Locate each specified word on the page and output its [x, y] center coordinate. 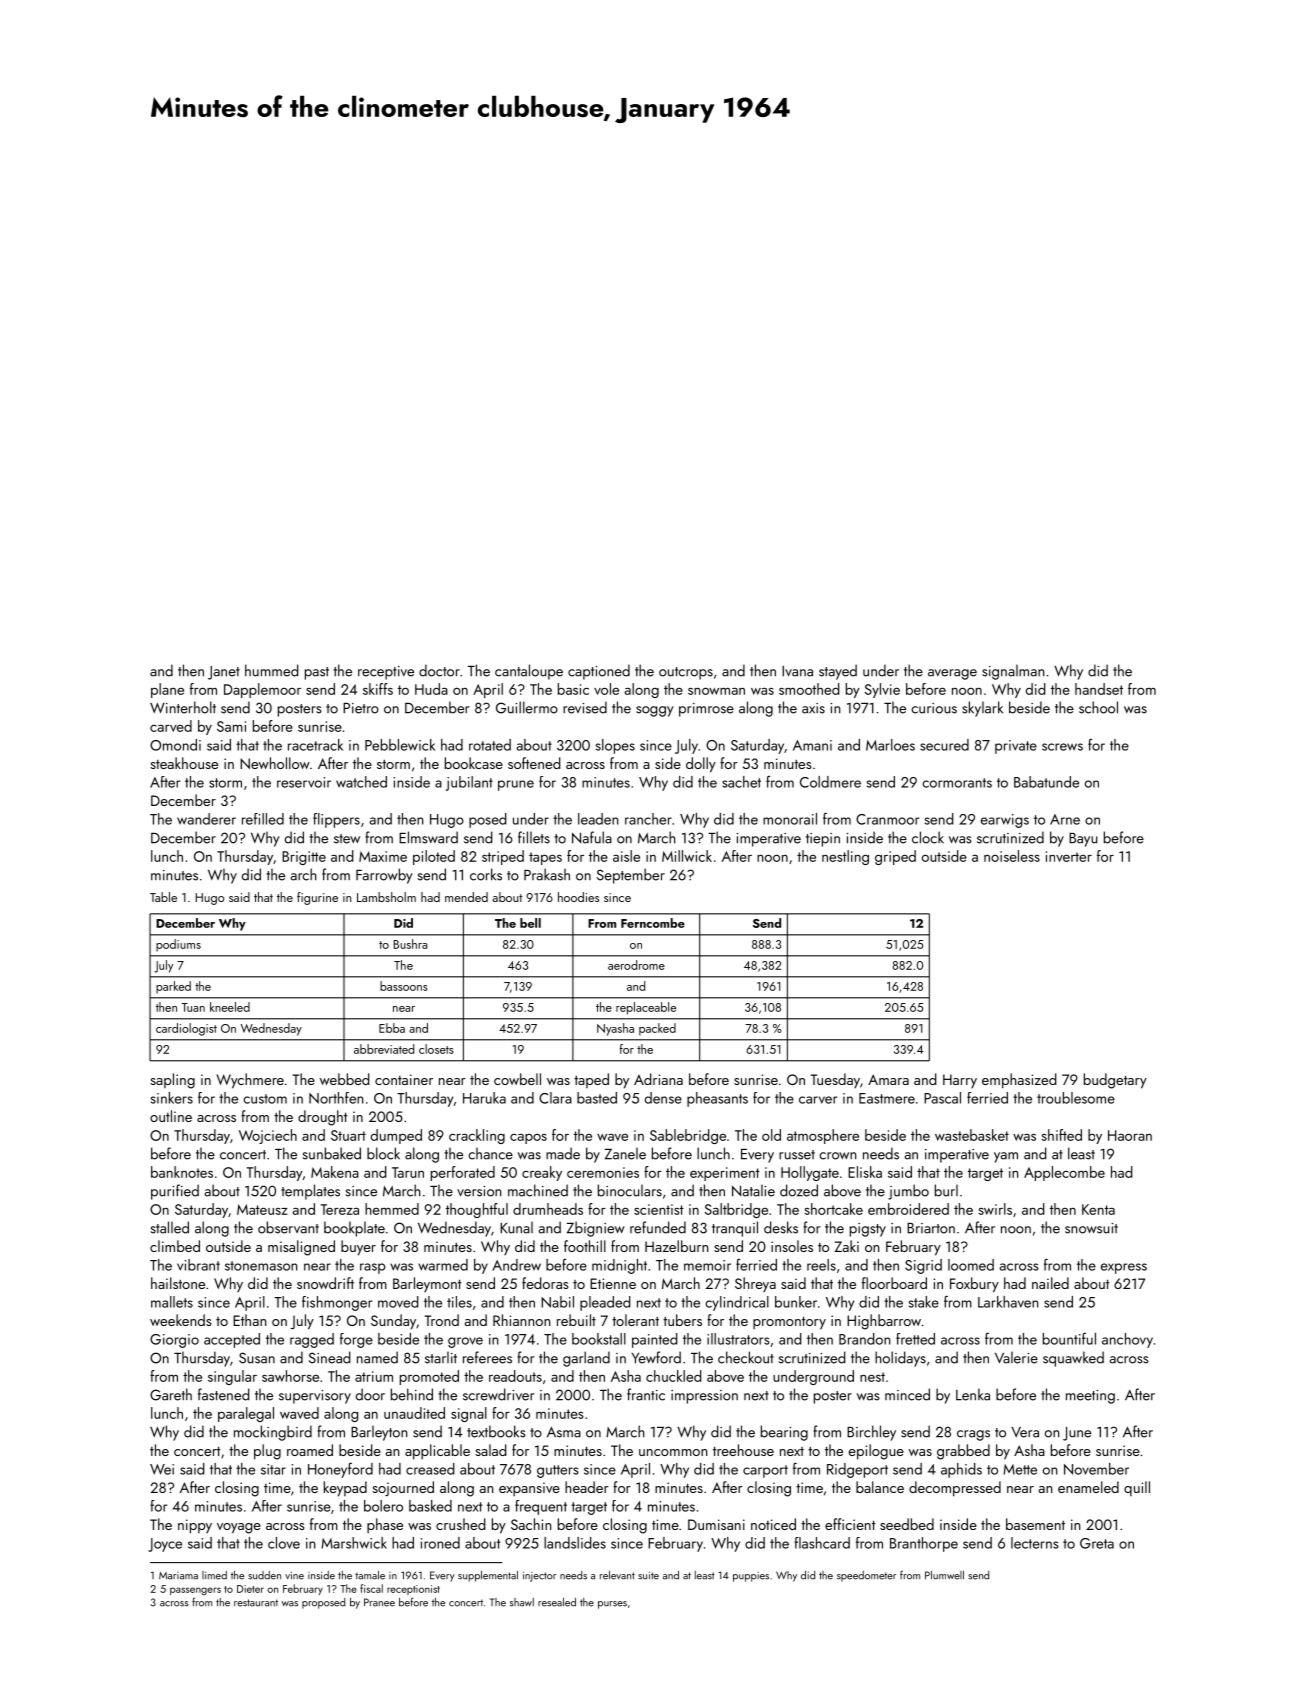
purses [612, 1605]
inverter [1069, 856]
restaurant [256, 1603]
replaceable [646, 1008]
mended [466, 897]
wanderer [206, 819]
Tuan [193, 1007]
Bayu [1083, 840]
